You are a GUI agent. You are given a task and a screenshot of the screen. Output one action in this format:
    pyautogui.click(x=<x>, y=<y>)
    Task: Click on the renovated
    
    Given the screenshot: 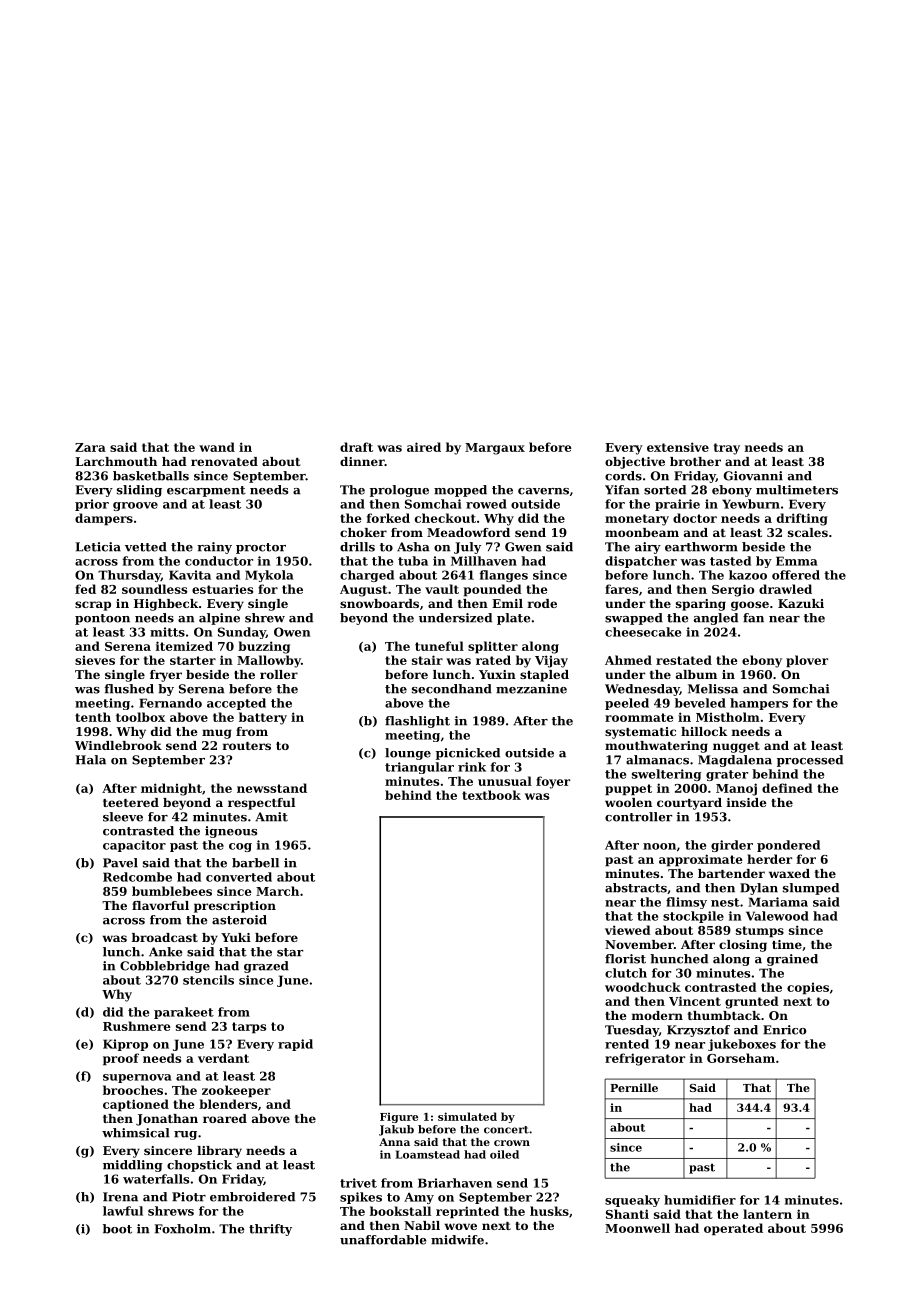 What is the action you would take?
    pyautogui.click(x=224, y=461)
